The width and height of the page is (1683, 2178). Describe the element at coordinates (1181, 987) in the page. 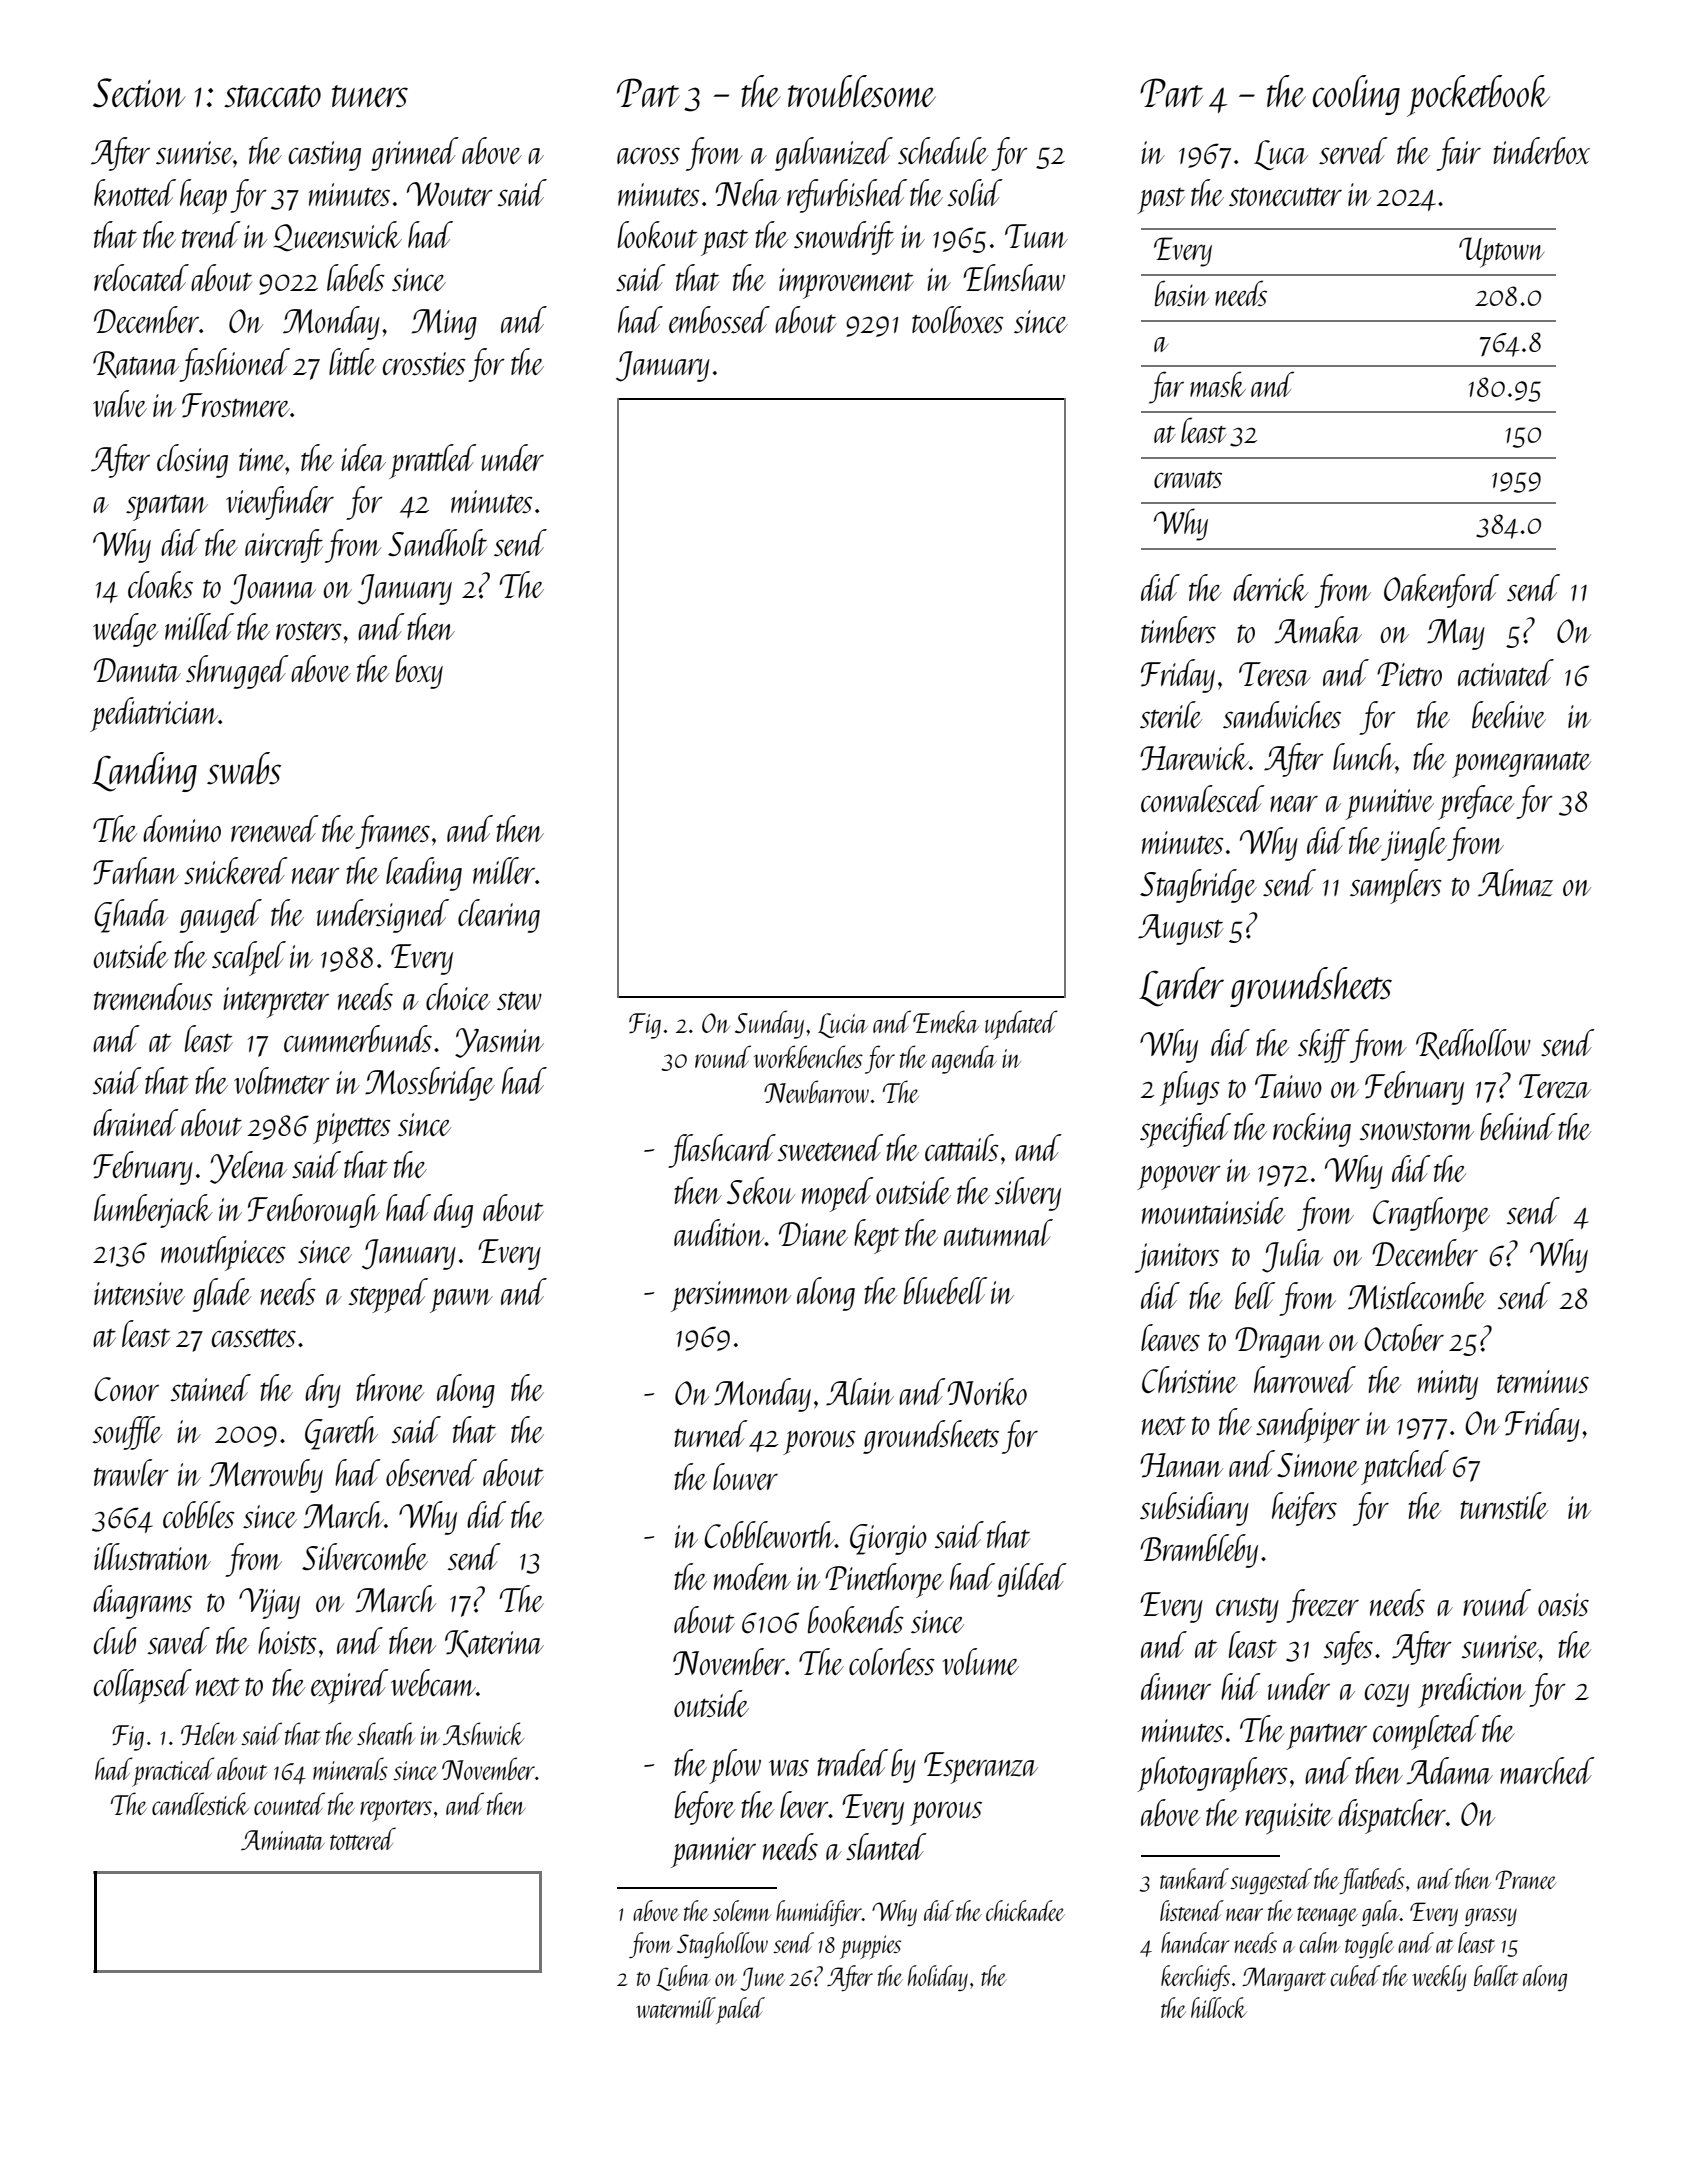

I see `Larder` at that location.
